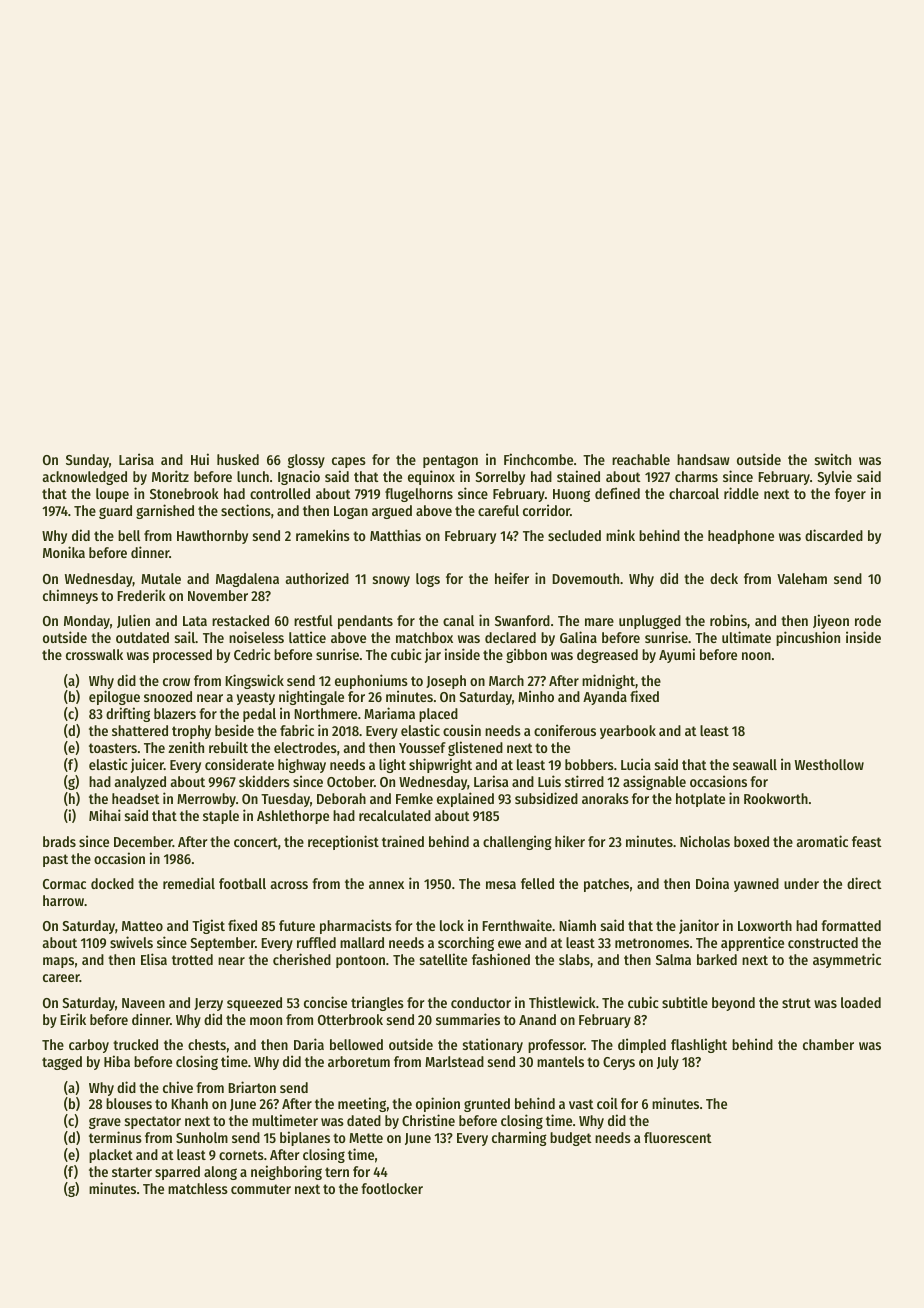  Describe the element at coordinates (189, 1103) in the page. I see `Khanh` at that location.
